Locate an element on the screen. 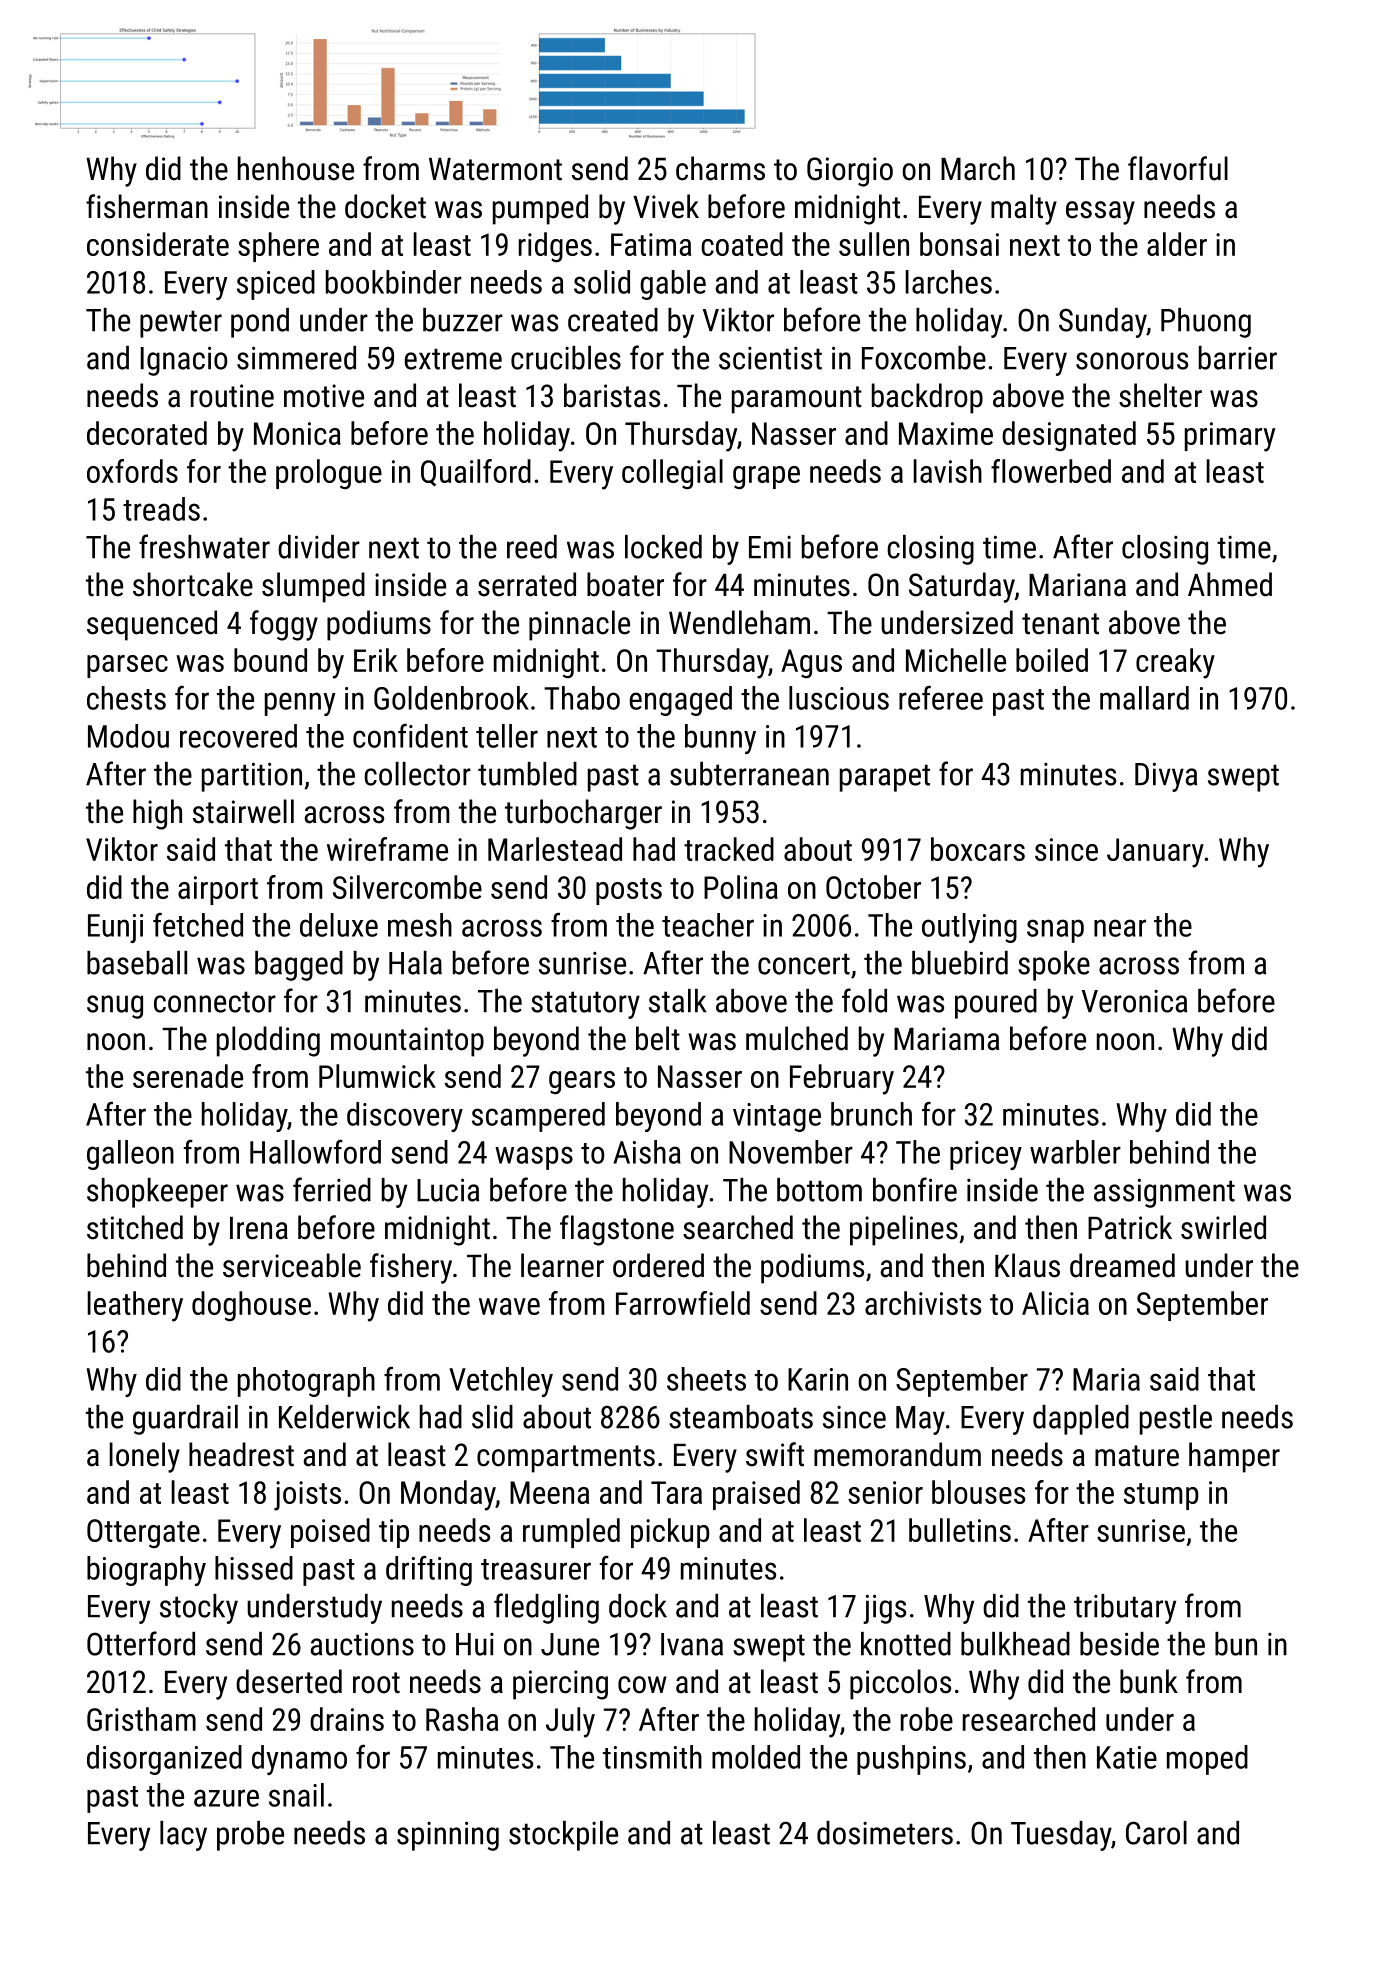 This screenshot has height=1969, width=1386. crucibles is located at coordinates (566, 358).
